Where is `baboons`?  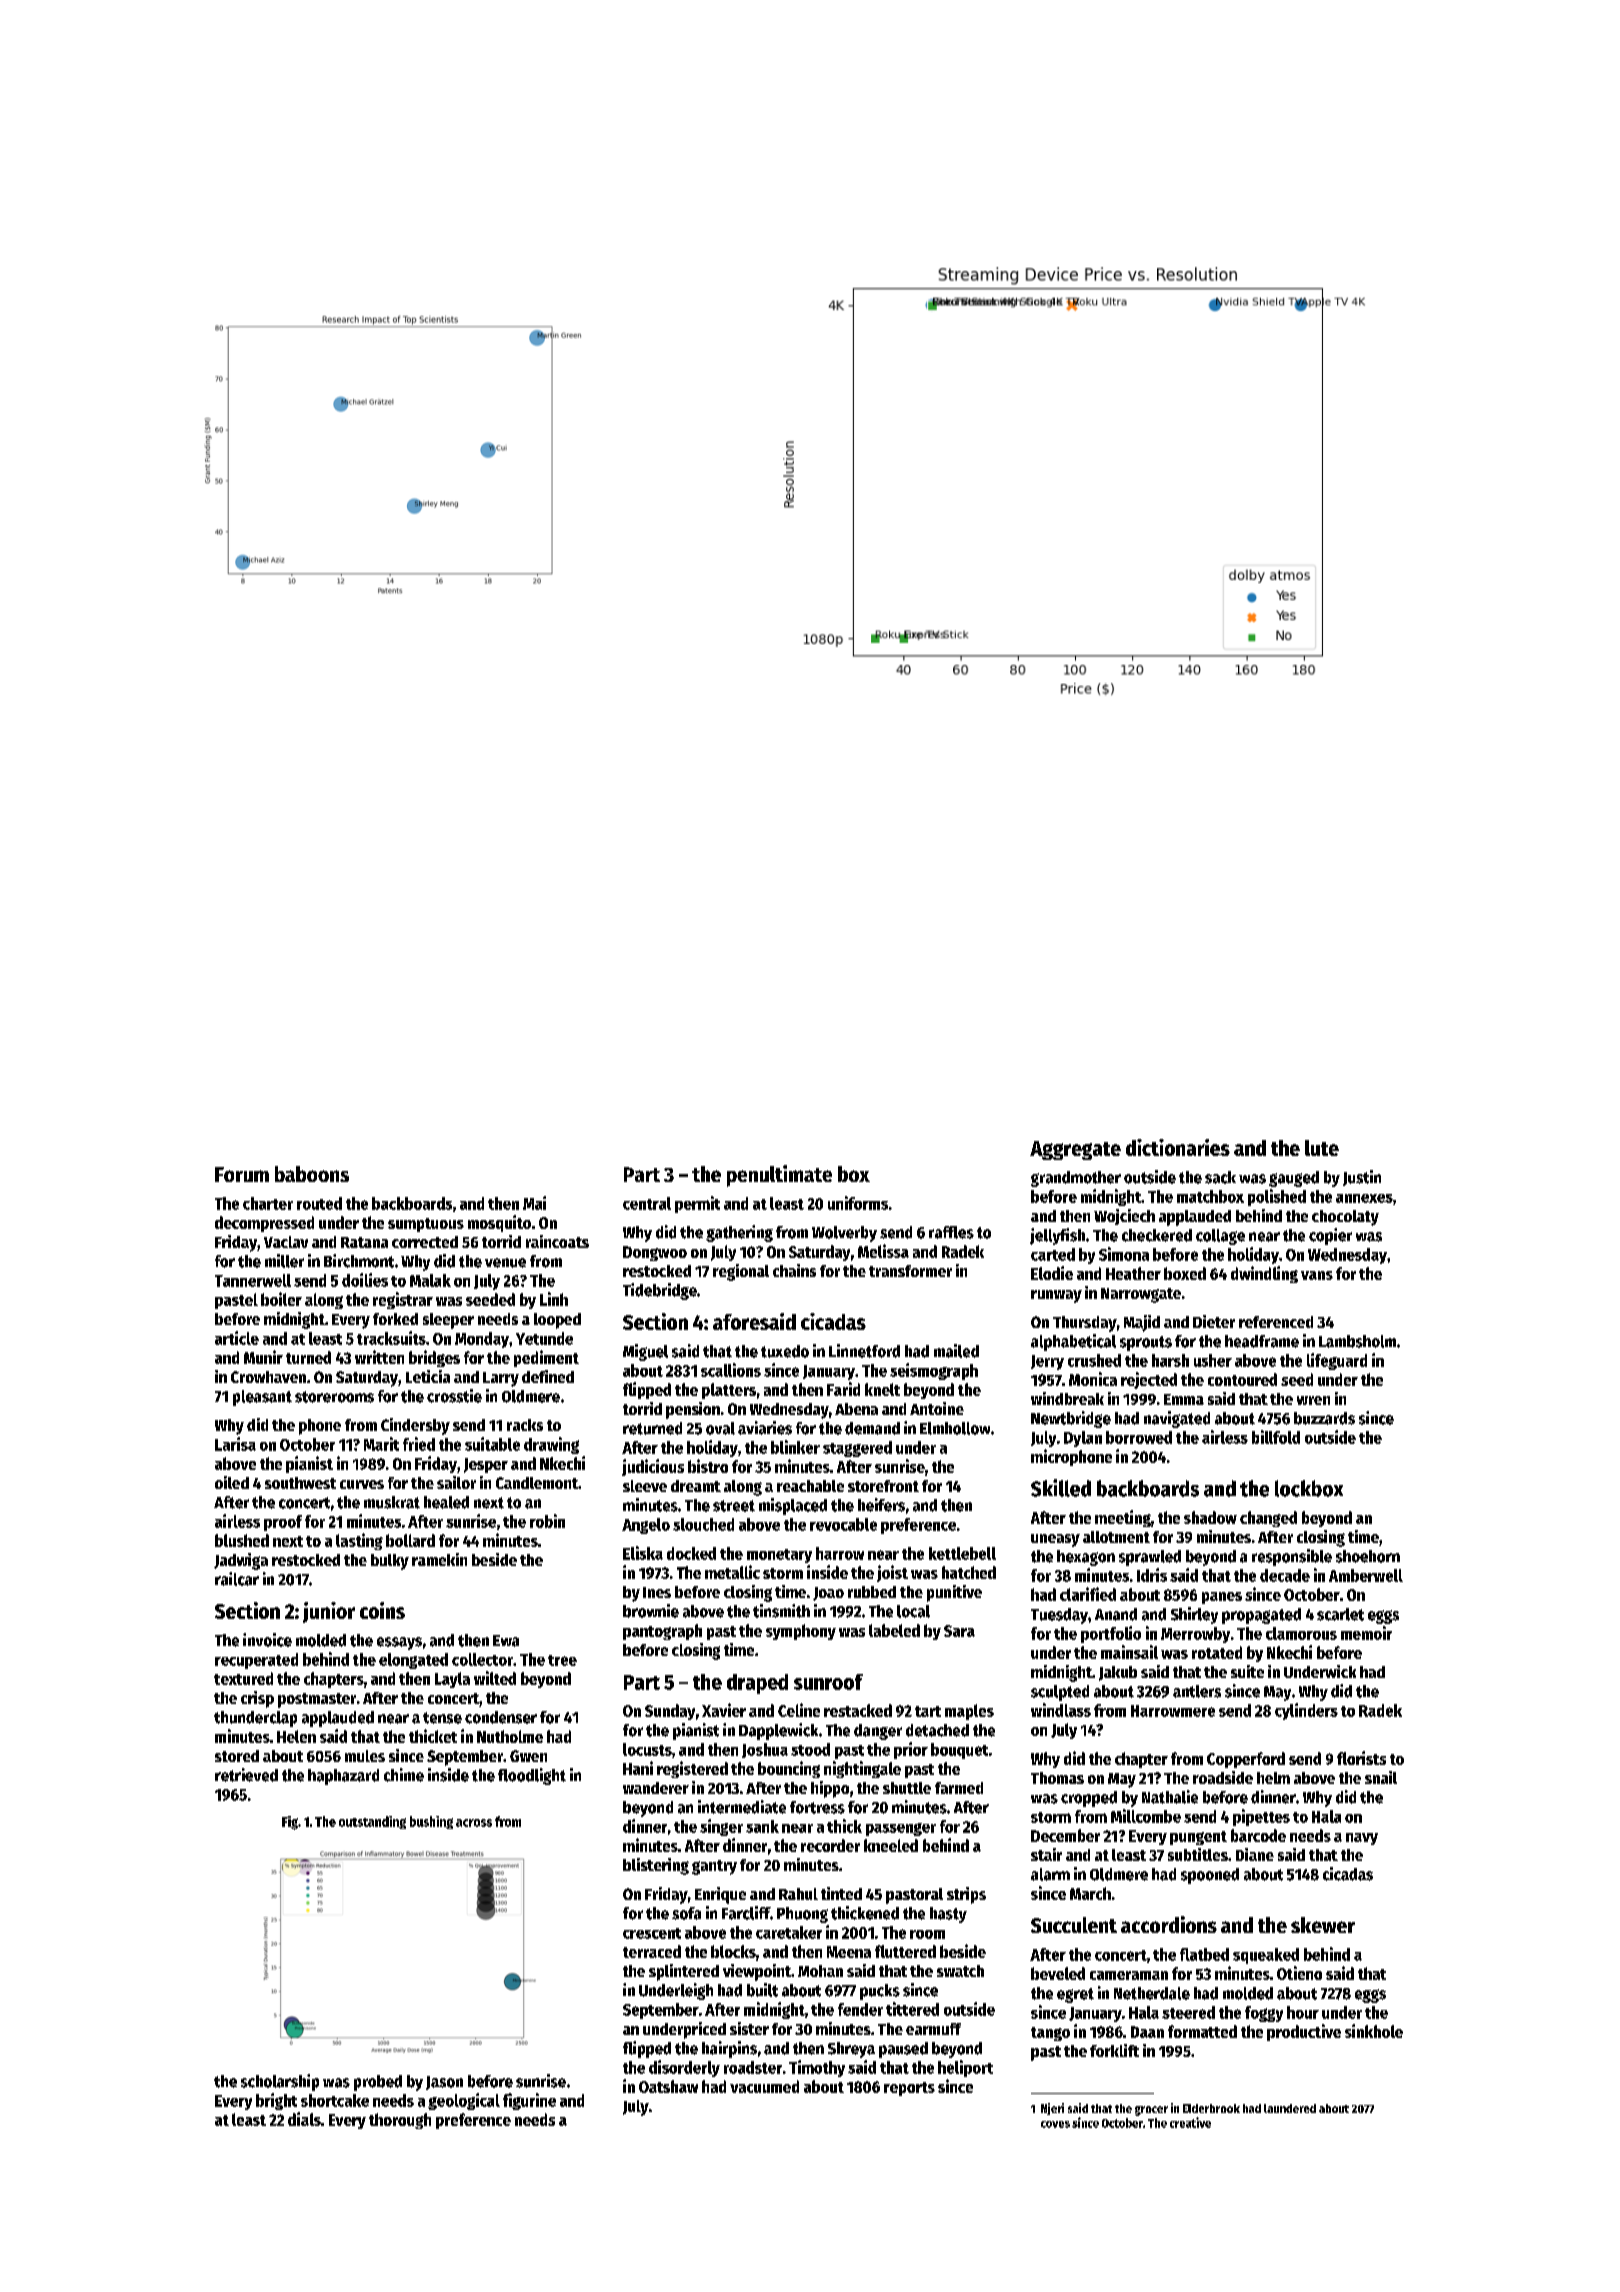 baboons is located at coordinates (312, 1174).
